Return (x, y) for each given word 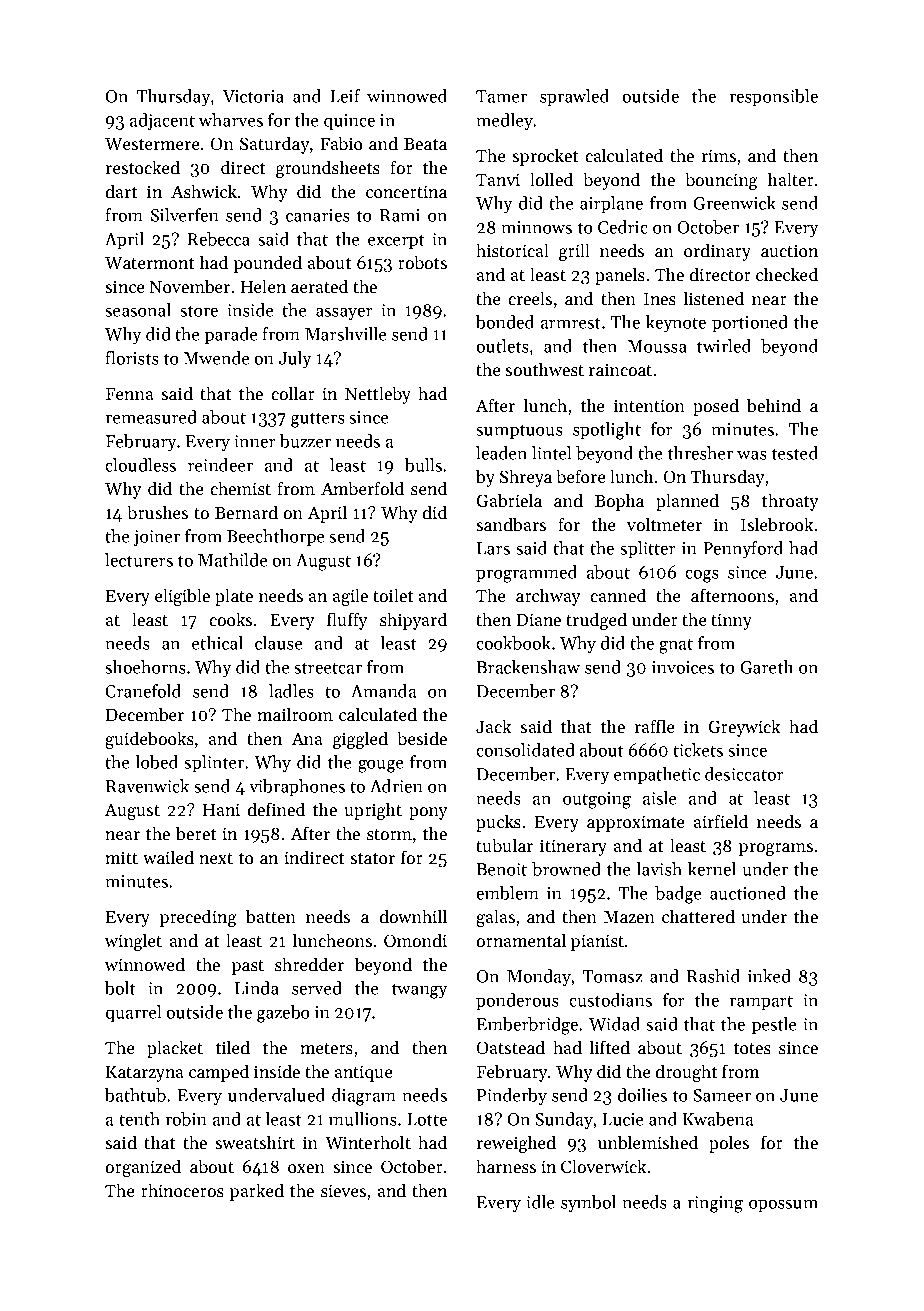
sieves (343, 1190)
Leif (345, 96)
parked (257, 1192)
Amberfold (362, 488)
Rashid (713, 976)
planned (687, 502)
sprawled (574, 97)
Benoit (501, 869)
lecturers (139, 560)
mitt (121, 857)
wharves (231, 120)
